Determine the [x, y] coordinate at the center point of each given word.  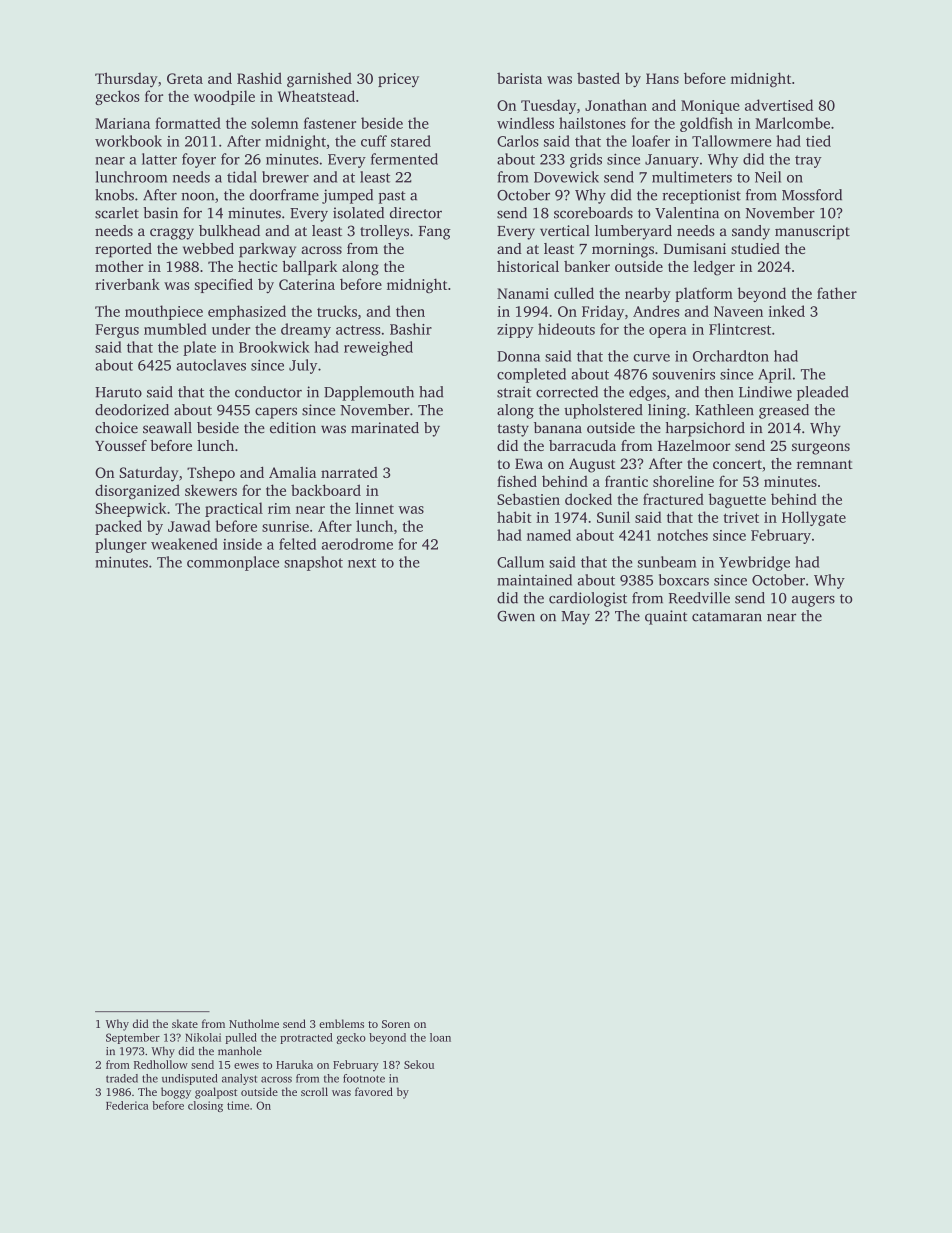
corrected [567, 392]
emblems [341, 1023]
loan [440, 1037]
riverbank [127, 284]
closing [205, 1106]
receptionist [701, 196]
